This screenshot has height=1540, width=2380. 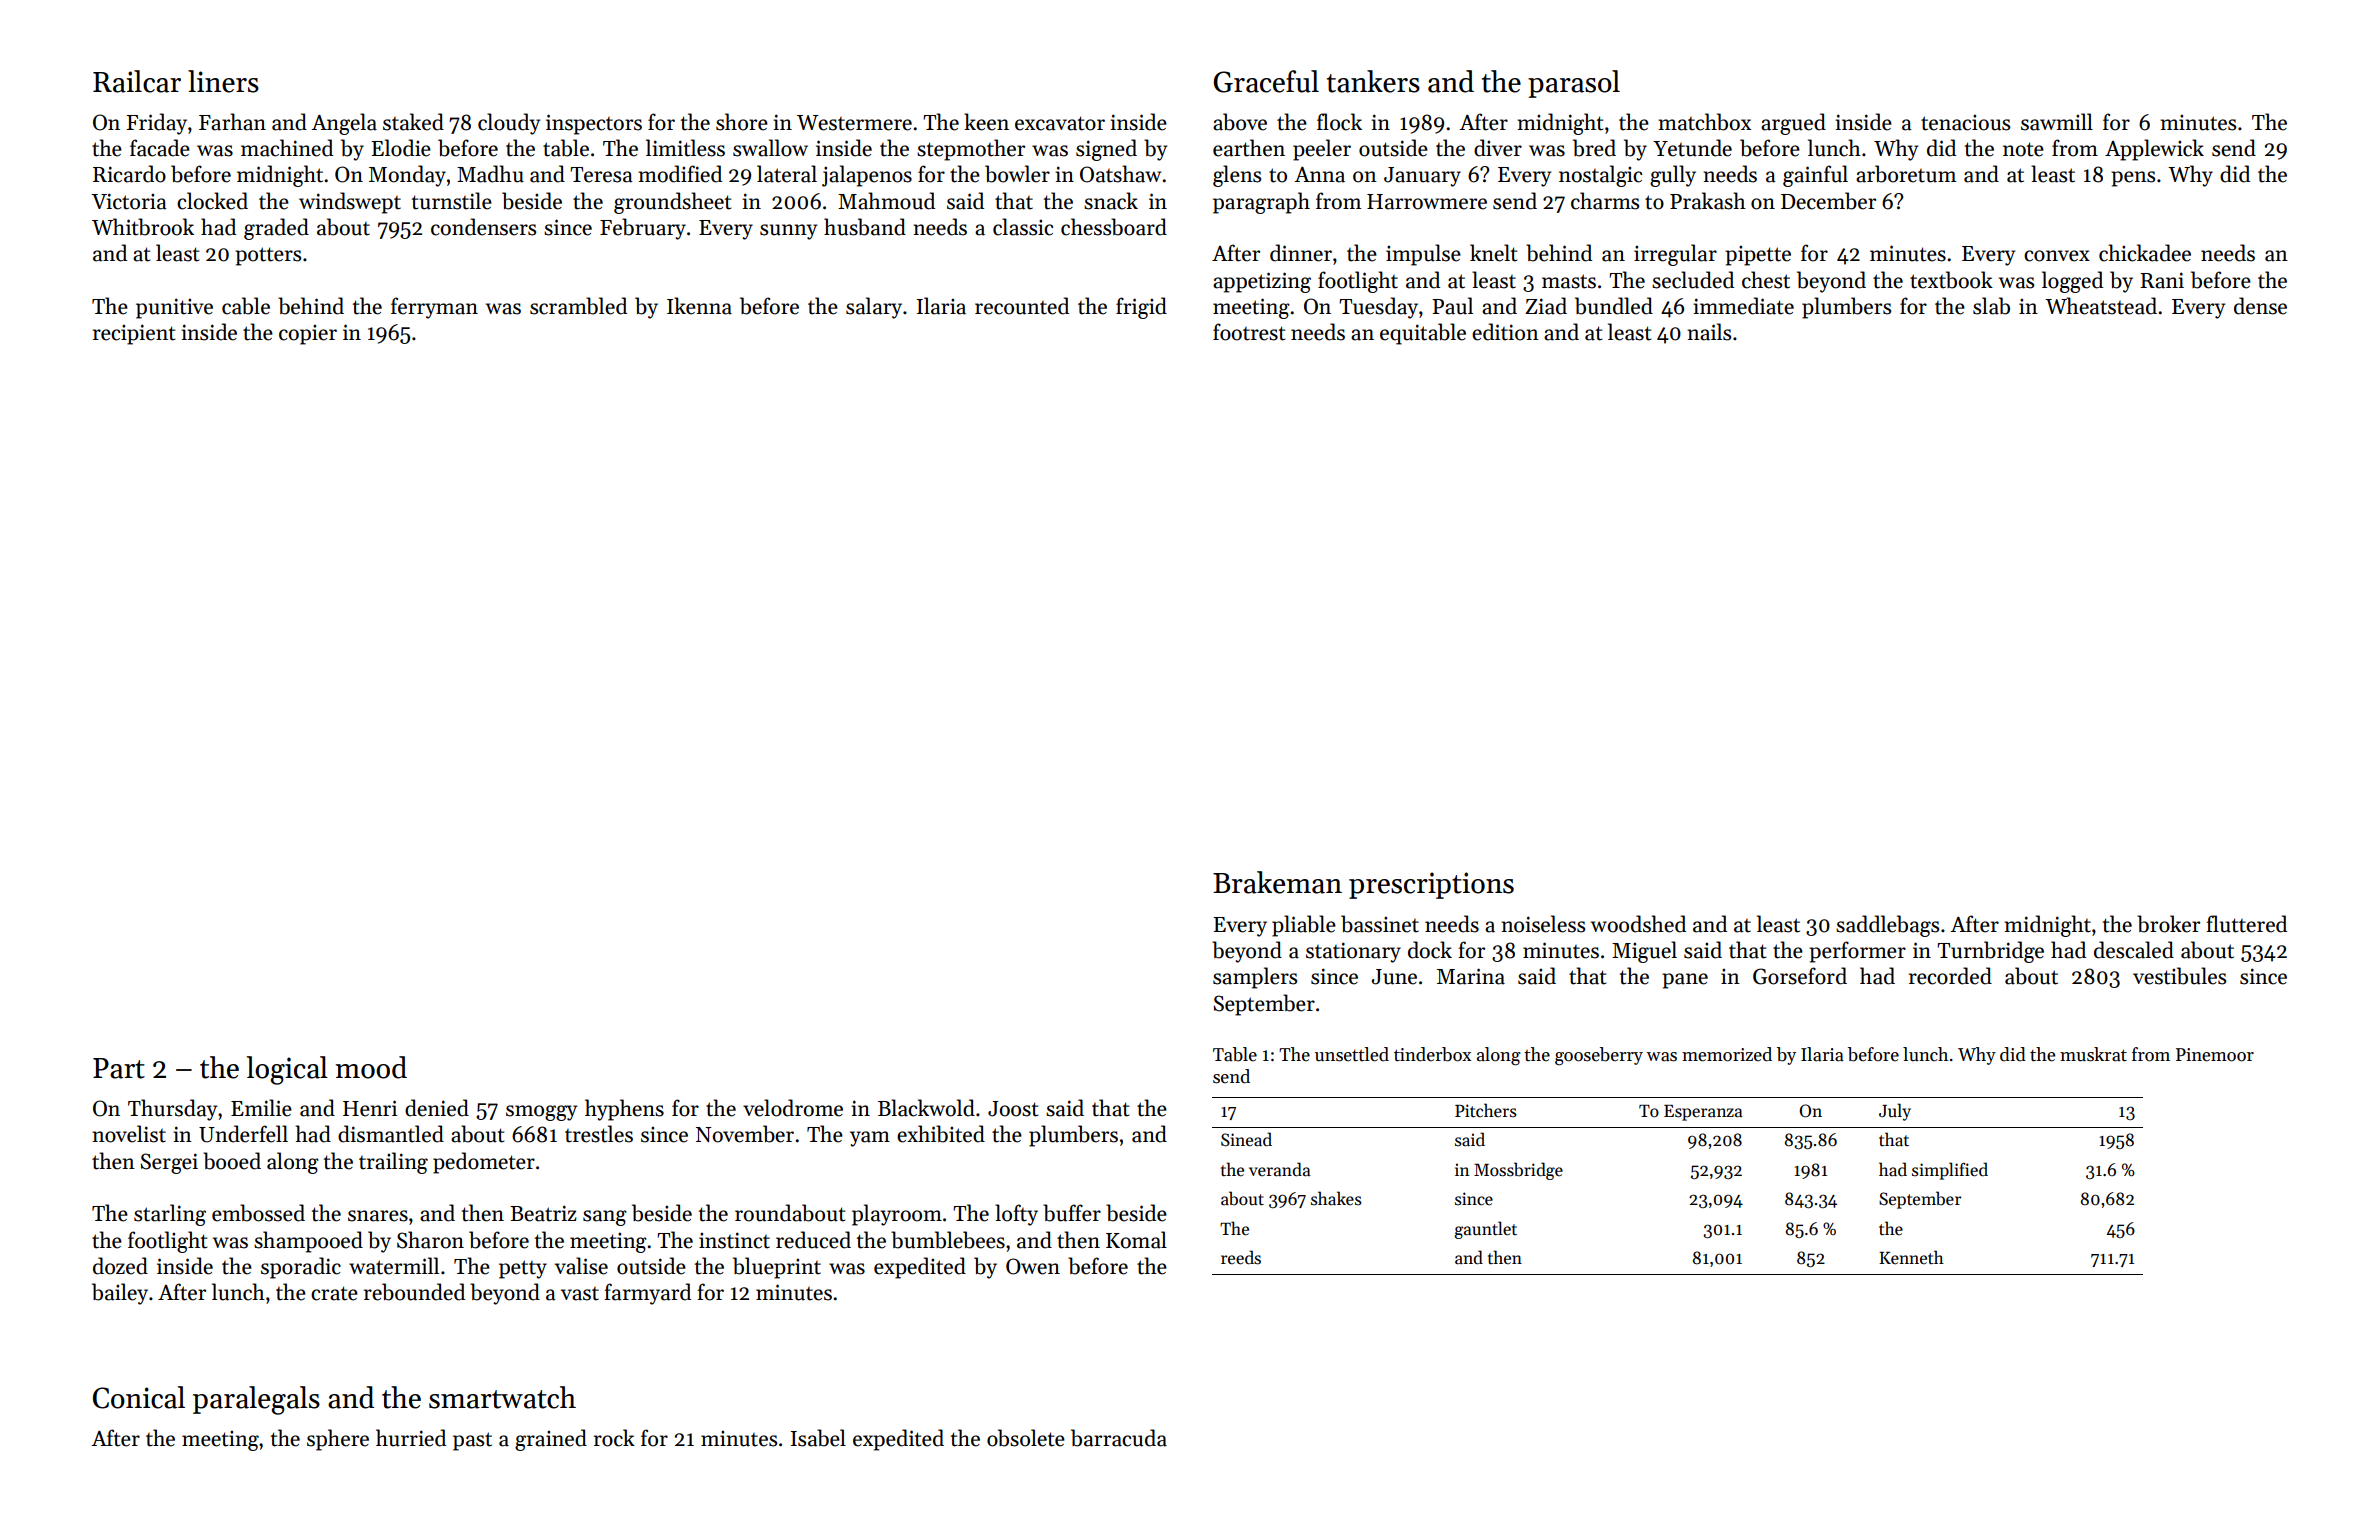 I want to click on Applewick, so click(x=2154, y=150).
